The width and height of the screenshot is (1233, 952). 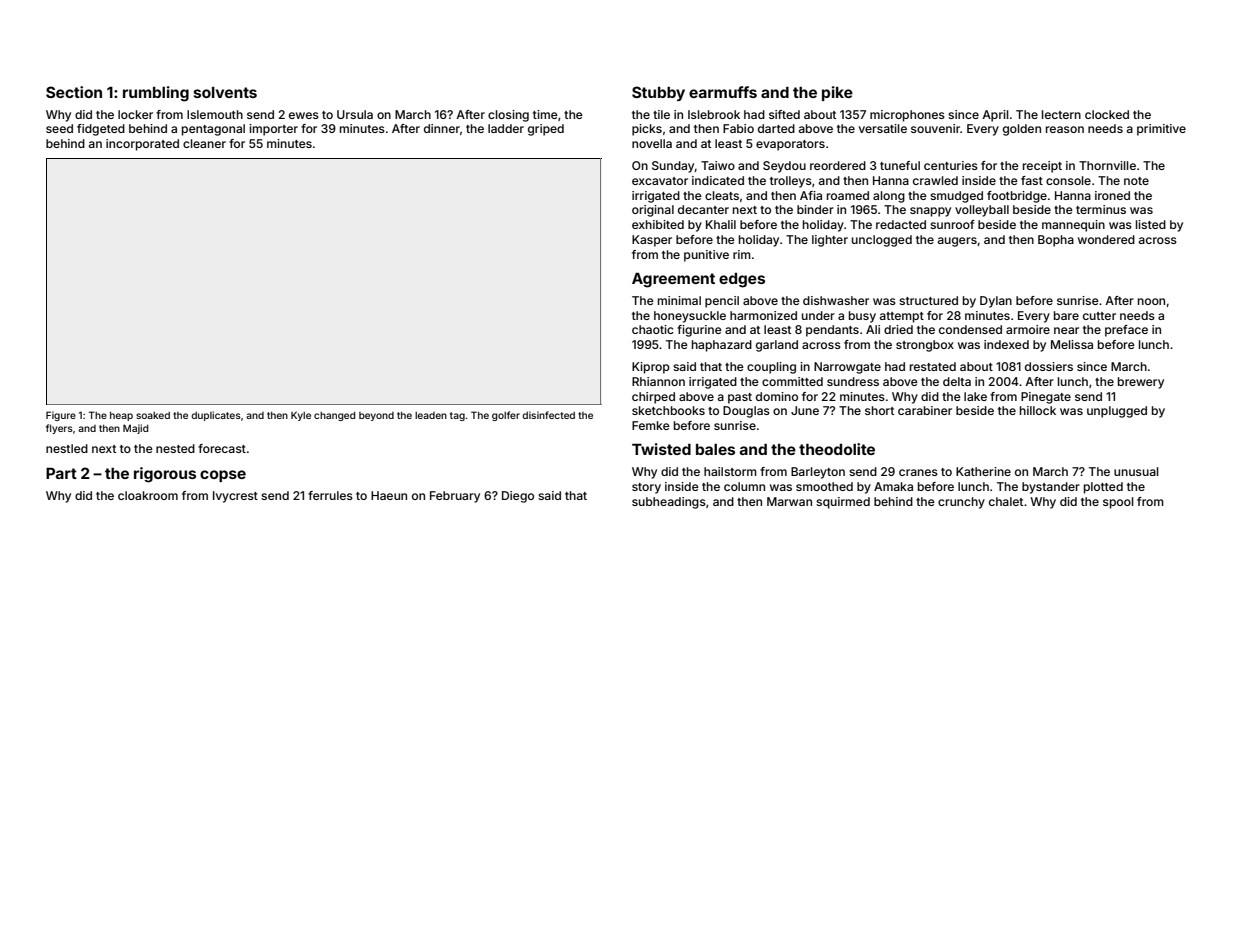 I want to click on unplugged, so click(x=1117, y=412).
